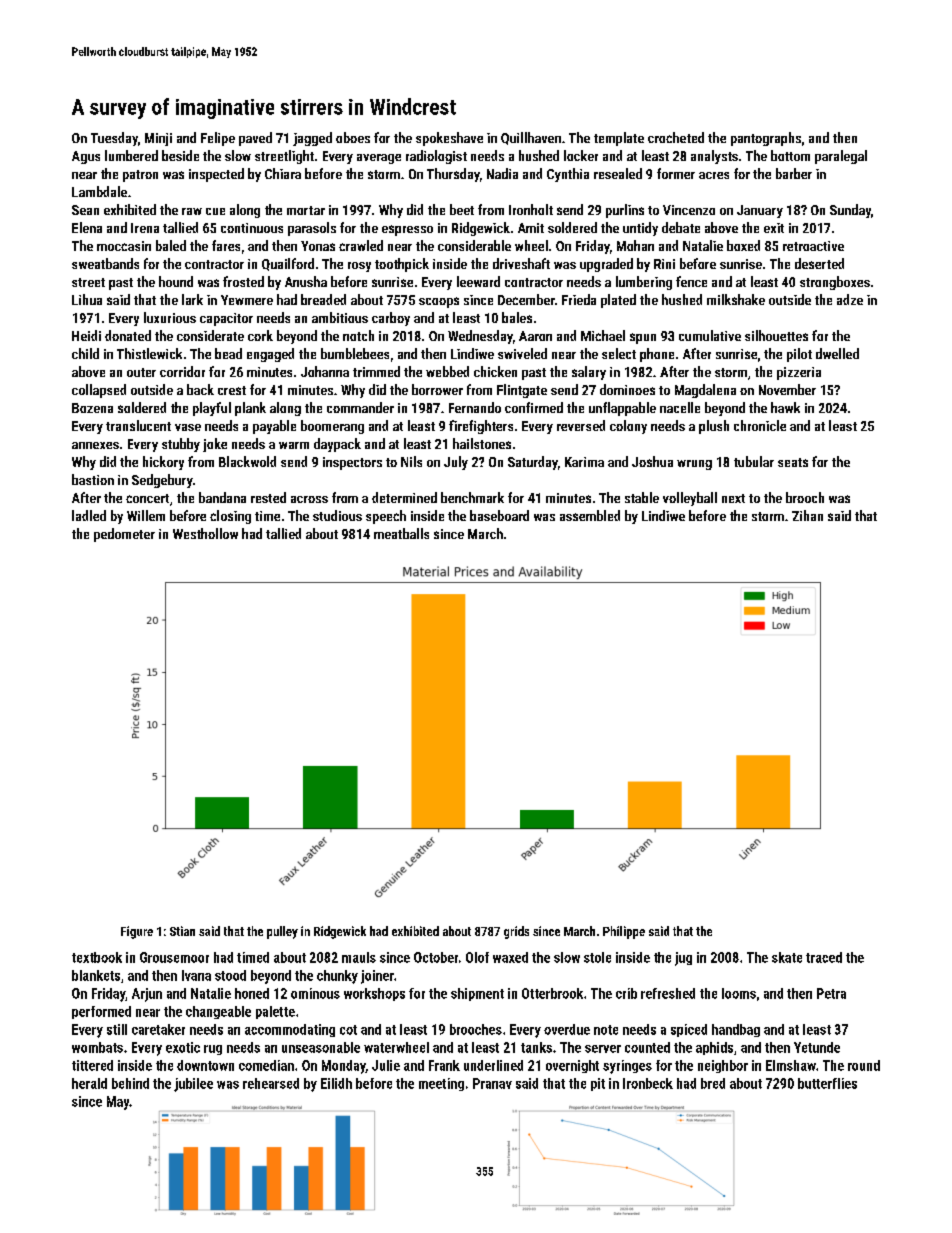 The height and width of the screenshot is (1233, 952). I want to click on mauls, so click(359, 957).
